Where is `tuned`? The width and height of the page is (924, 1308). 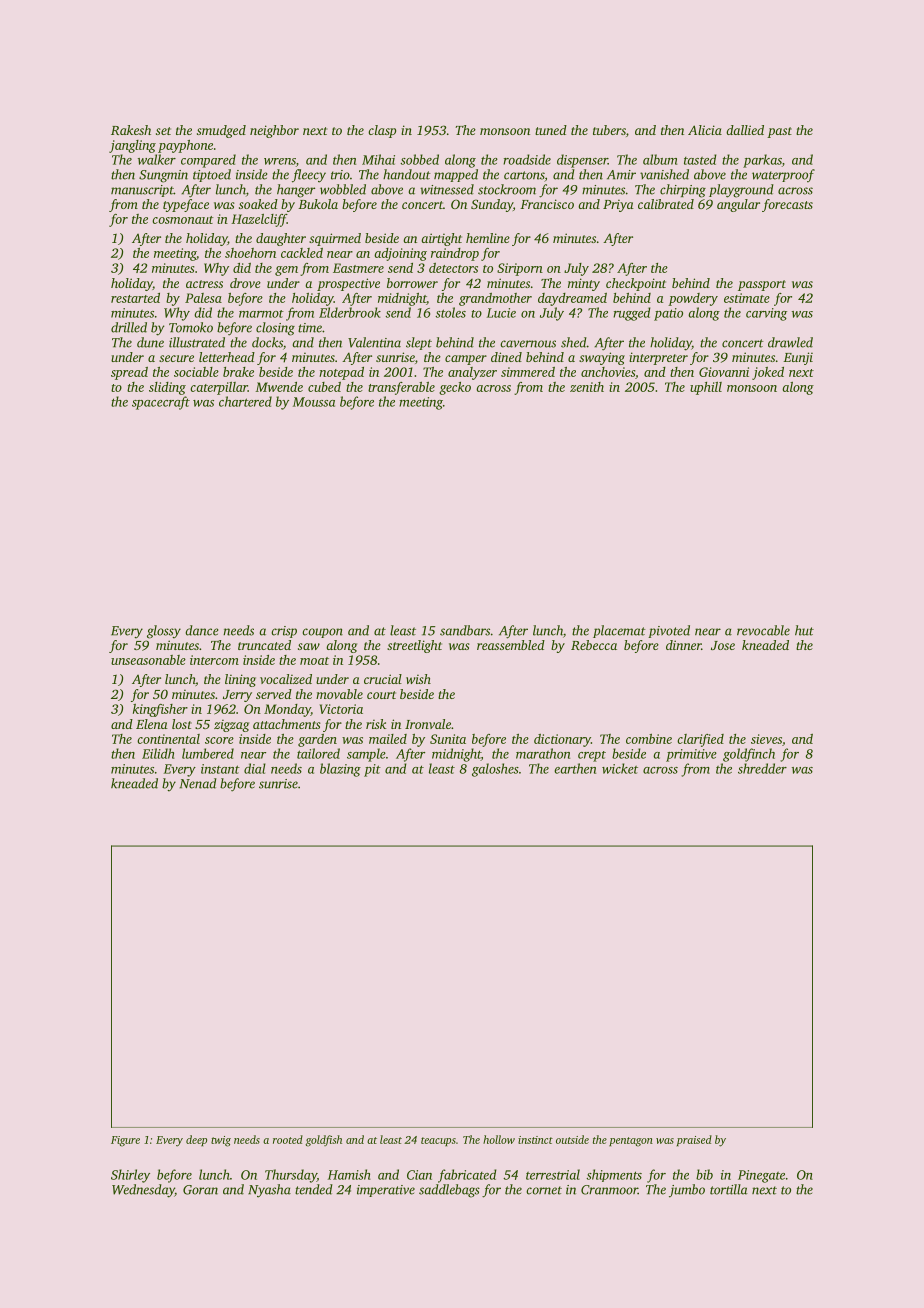 tuned is located at coordinates (551, 130).
